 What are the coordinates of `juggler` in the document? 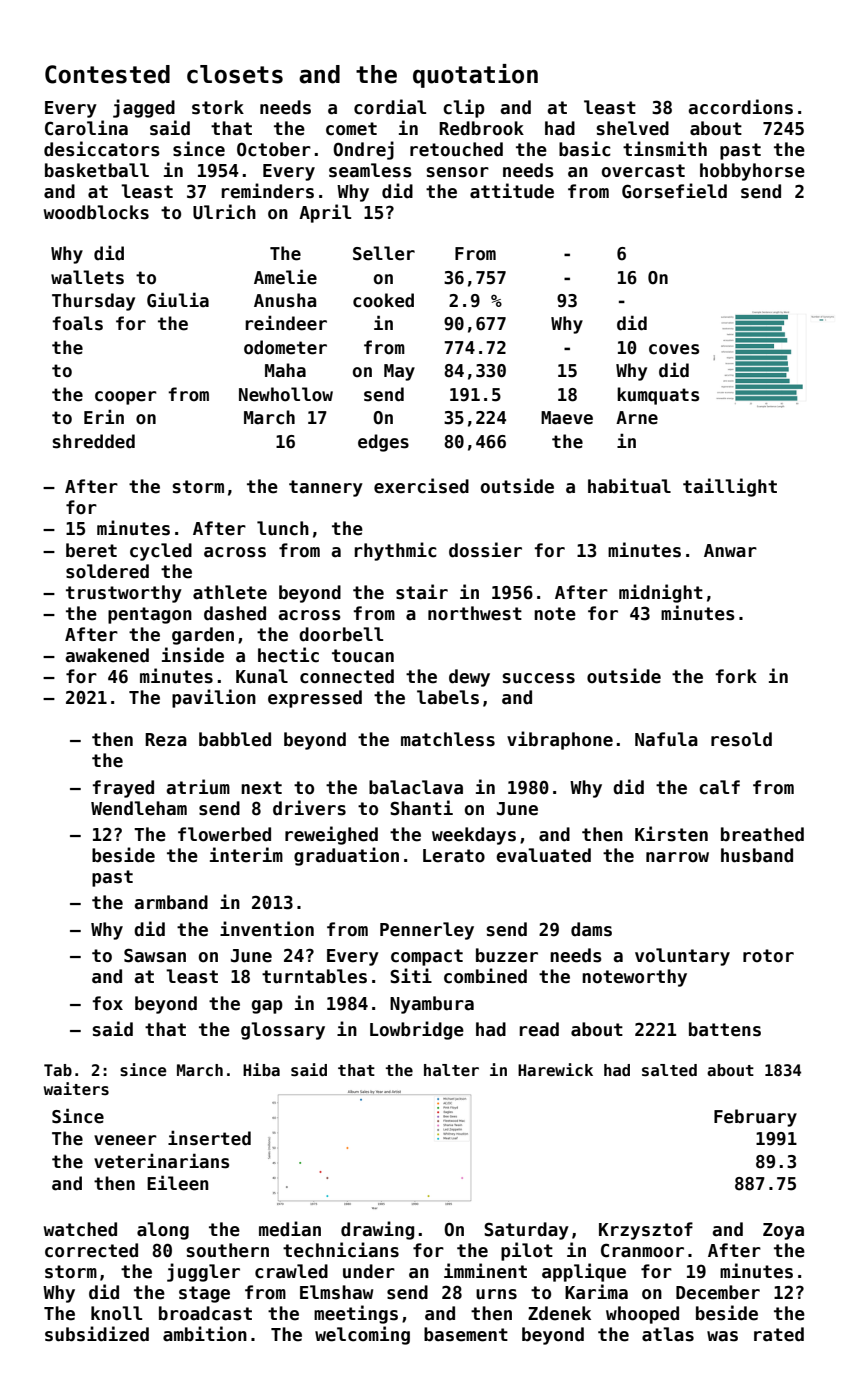 It's located at (203, 1272).
